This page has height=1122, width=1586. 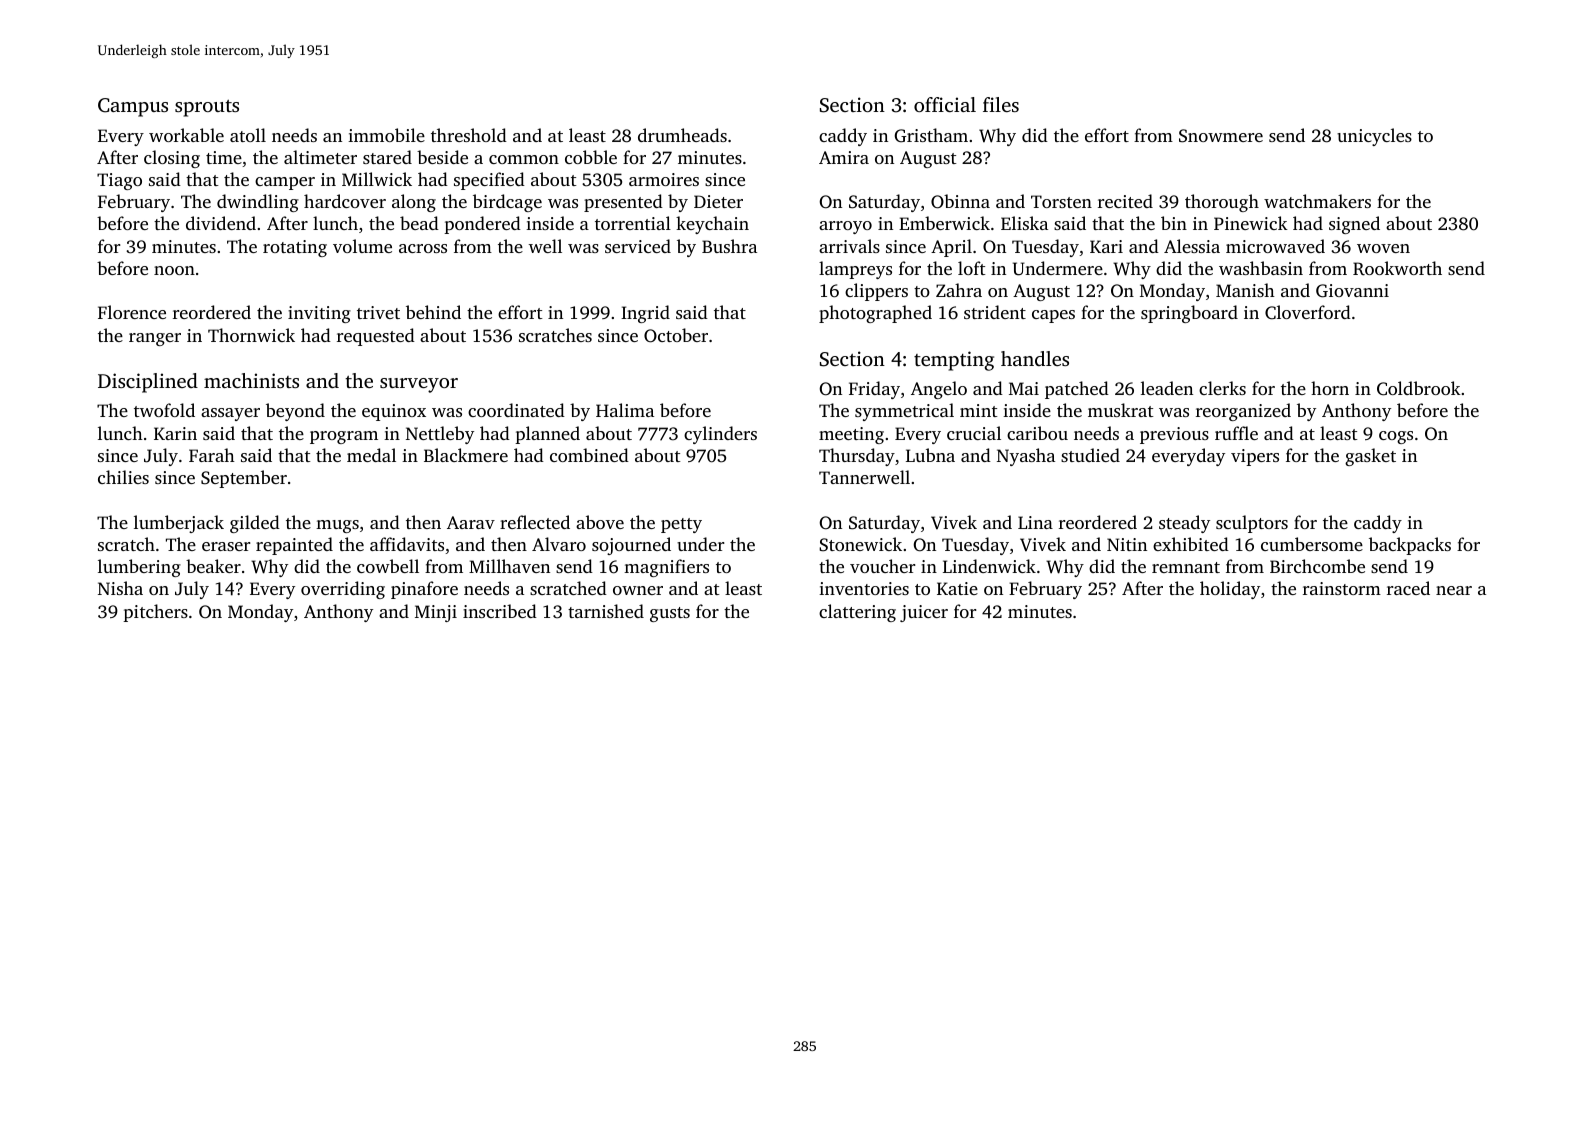 What do you see at coordinates (945, 104) in the page?
I see `official` at bounding box center [945, 104].
